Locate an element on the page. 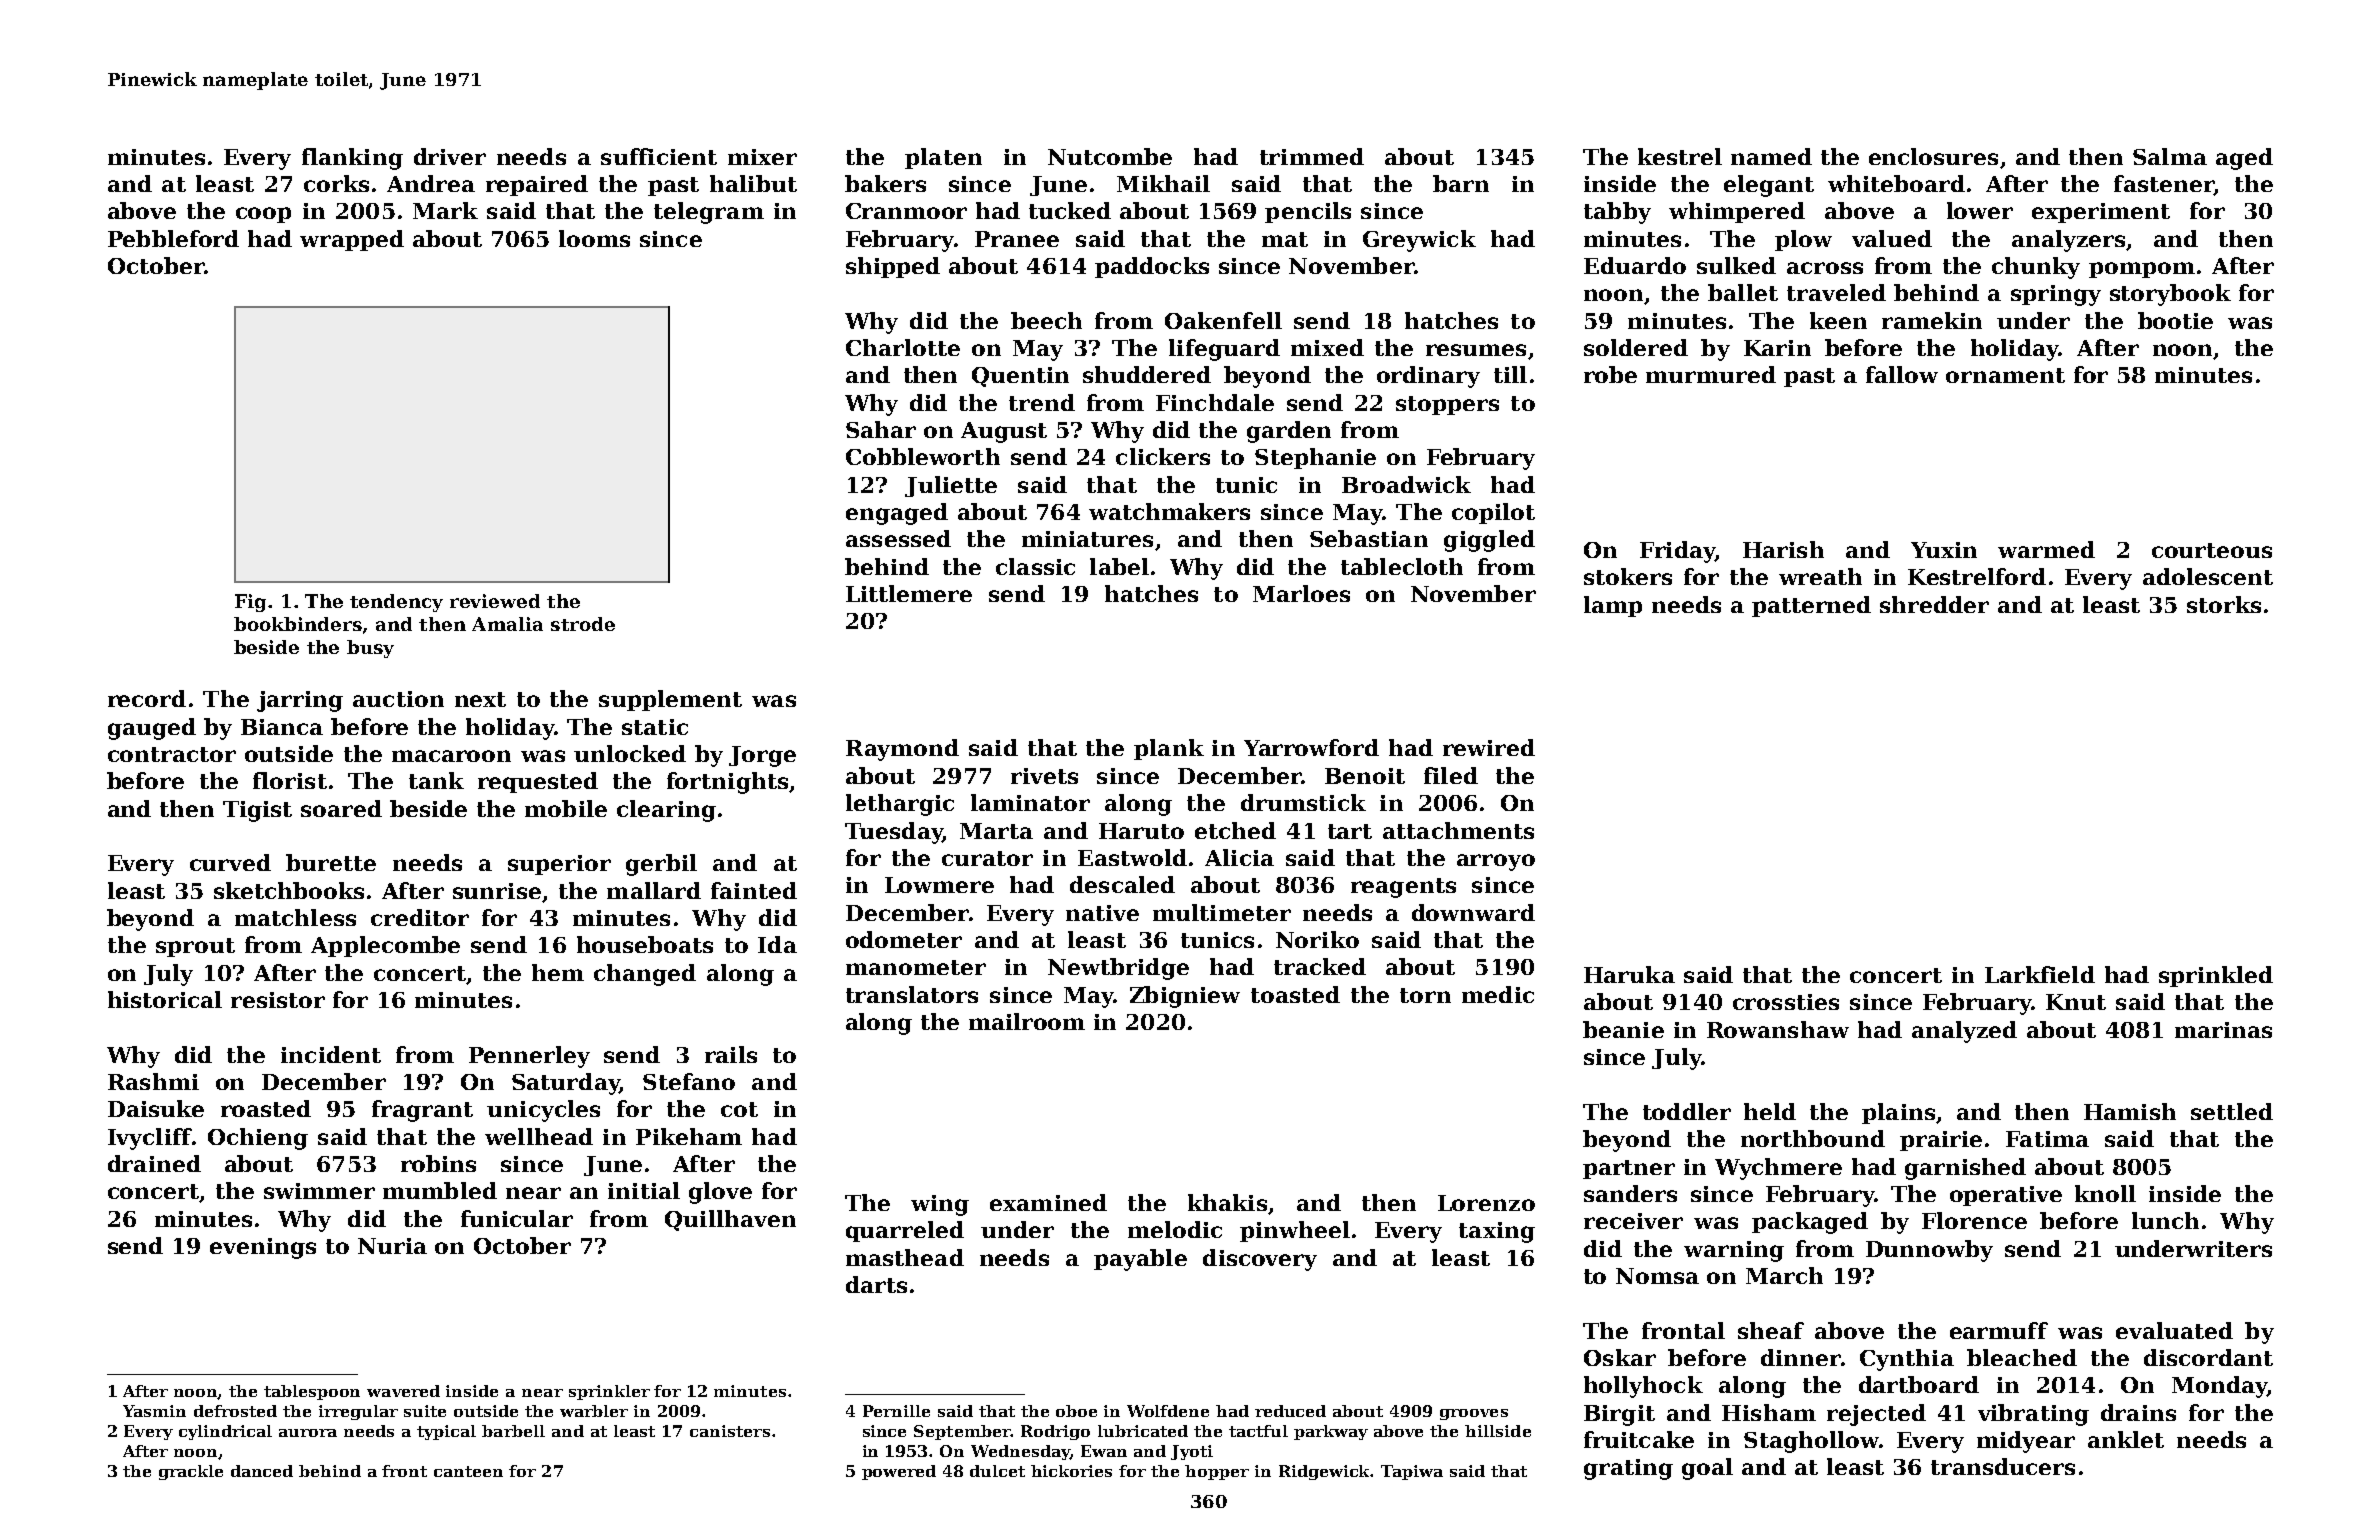  assessed is located at coordinates (898, 538).
